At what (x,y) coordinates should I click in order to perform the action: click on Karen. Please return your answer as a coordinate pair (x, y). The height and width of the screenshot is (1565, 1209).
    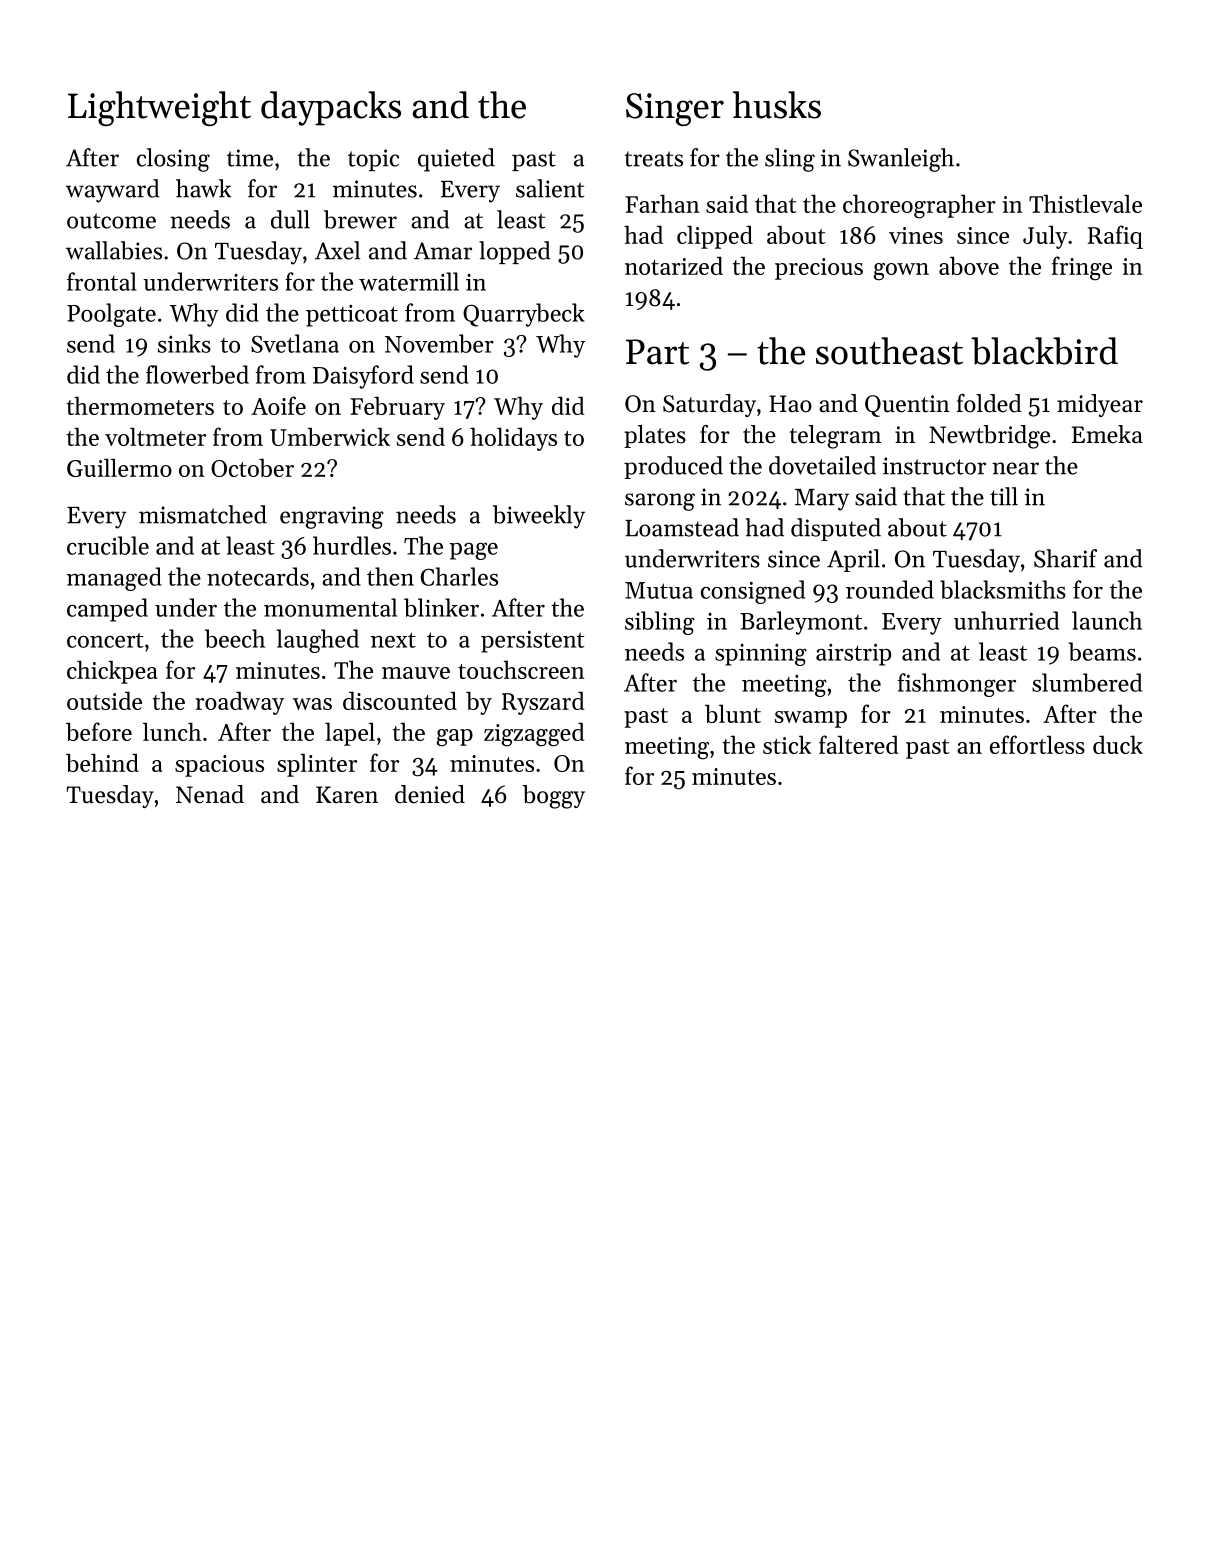
    Looking at the image, I should click on (347, 795).
